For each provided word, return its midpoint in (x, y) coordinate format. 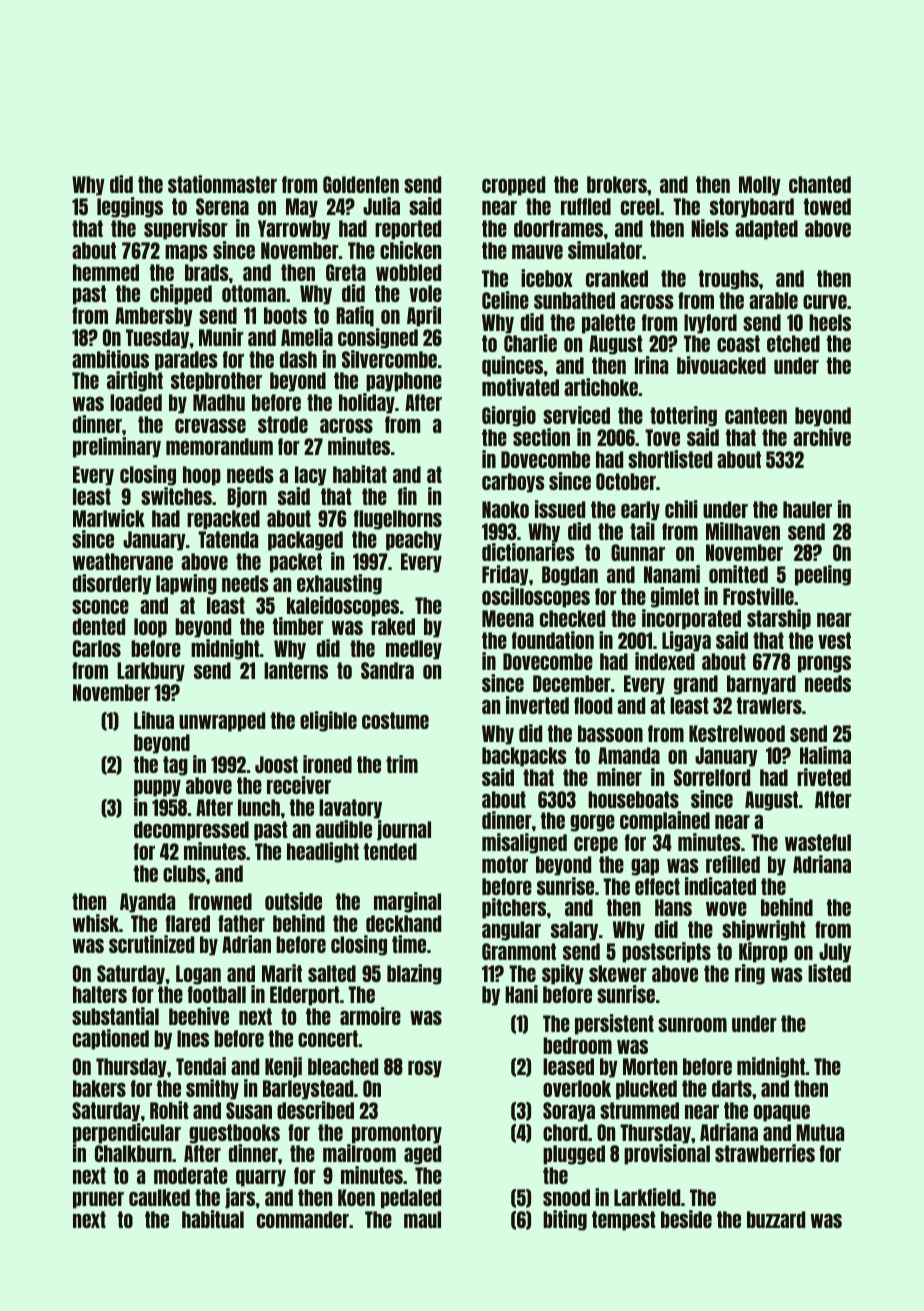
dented (99, 626)
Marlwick (109, 518)
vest (834, 640)
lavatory (350, 809)
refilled (733, 864)
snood (566, 1197)
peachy (414, 541)
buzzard (776, 1219)
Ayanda (147, 903)
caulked (159, 1197)
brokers (617, 184)
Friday (505, 575)
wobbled (408, 272)
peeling (823, 575)
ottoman (254, 293)
